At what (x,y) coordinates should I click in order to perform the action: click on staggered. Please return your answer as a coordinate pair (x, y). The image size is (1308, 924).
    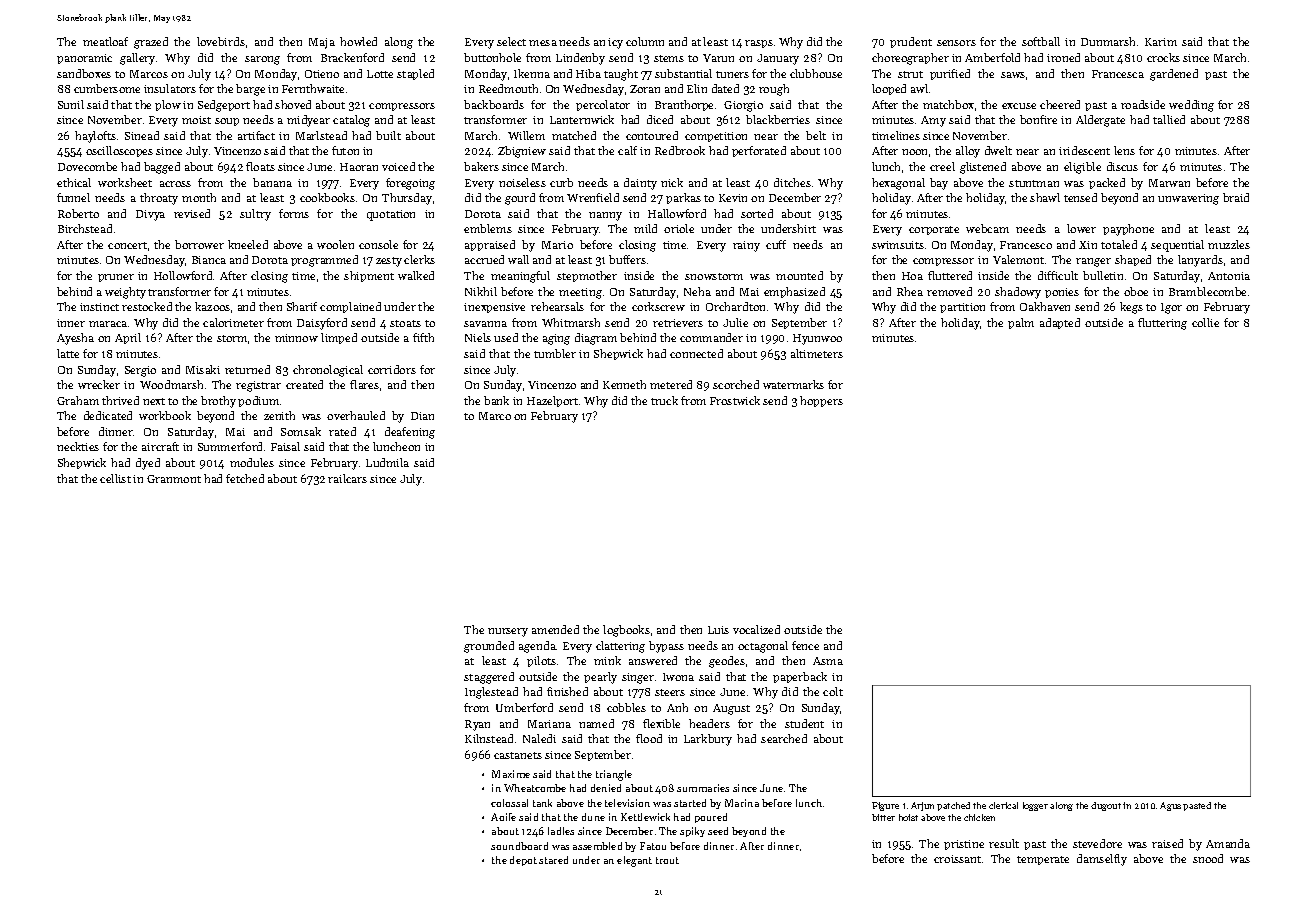
    Looking at the image, I should click on (489, 678).
